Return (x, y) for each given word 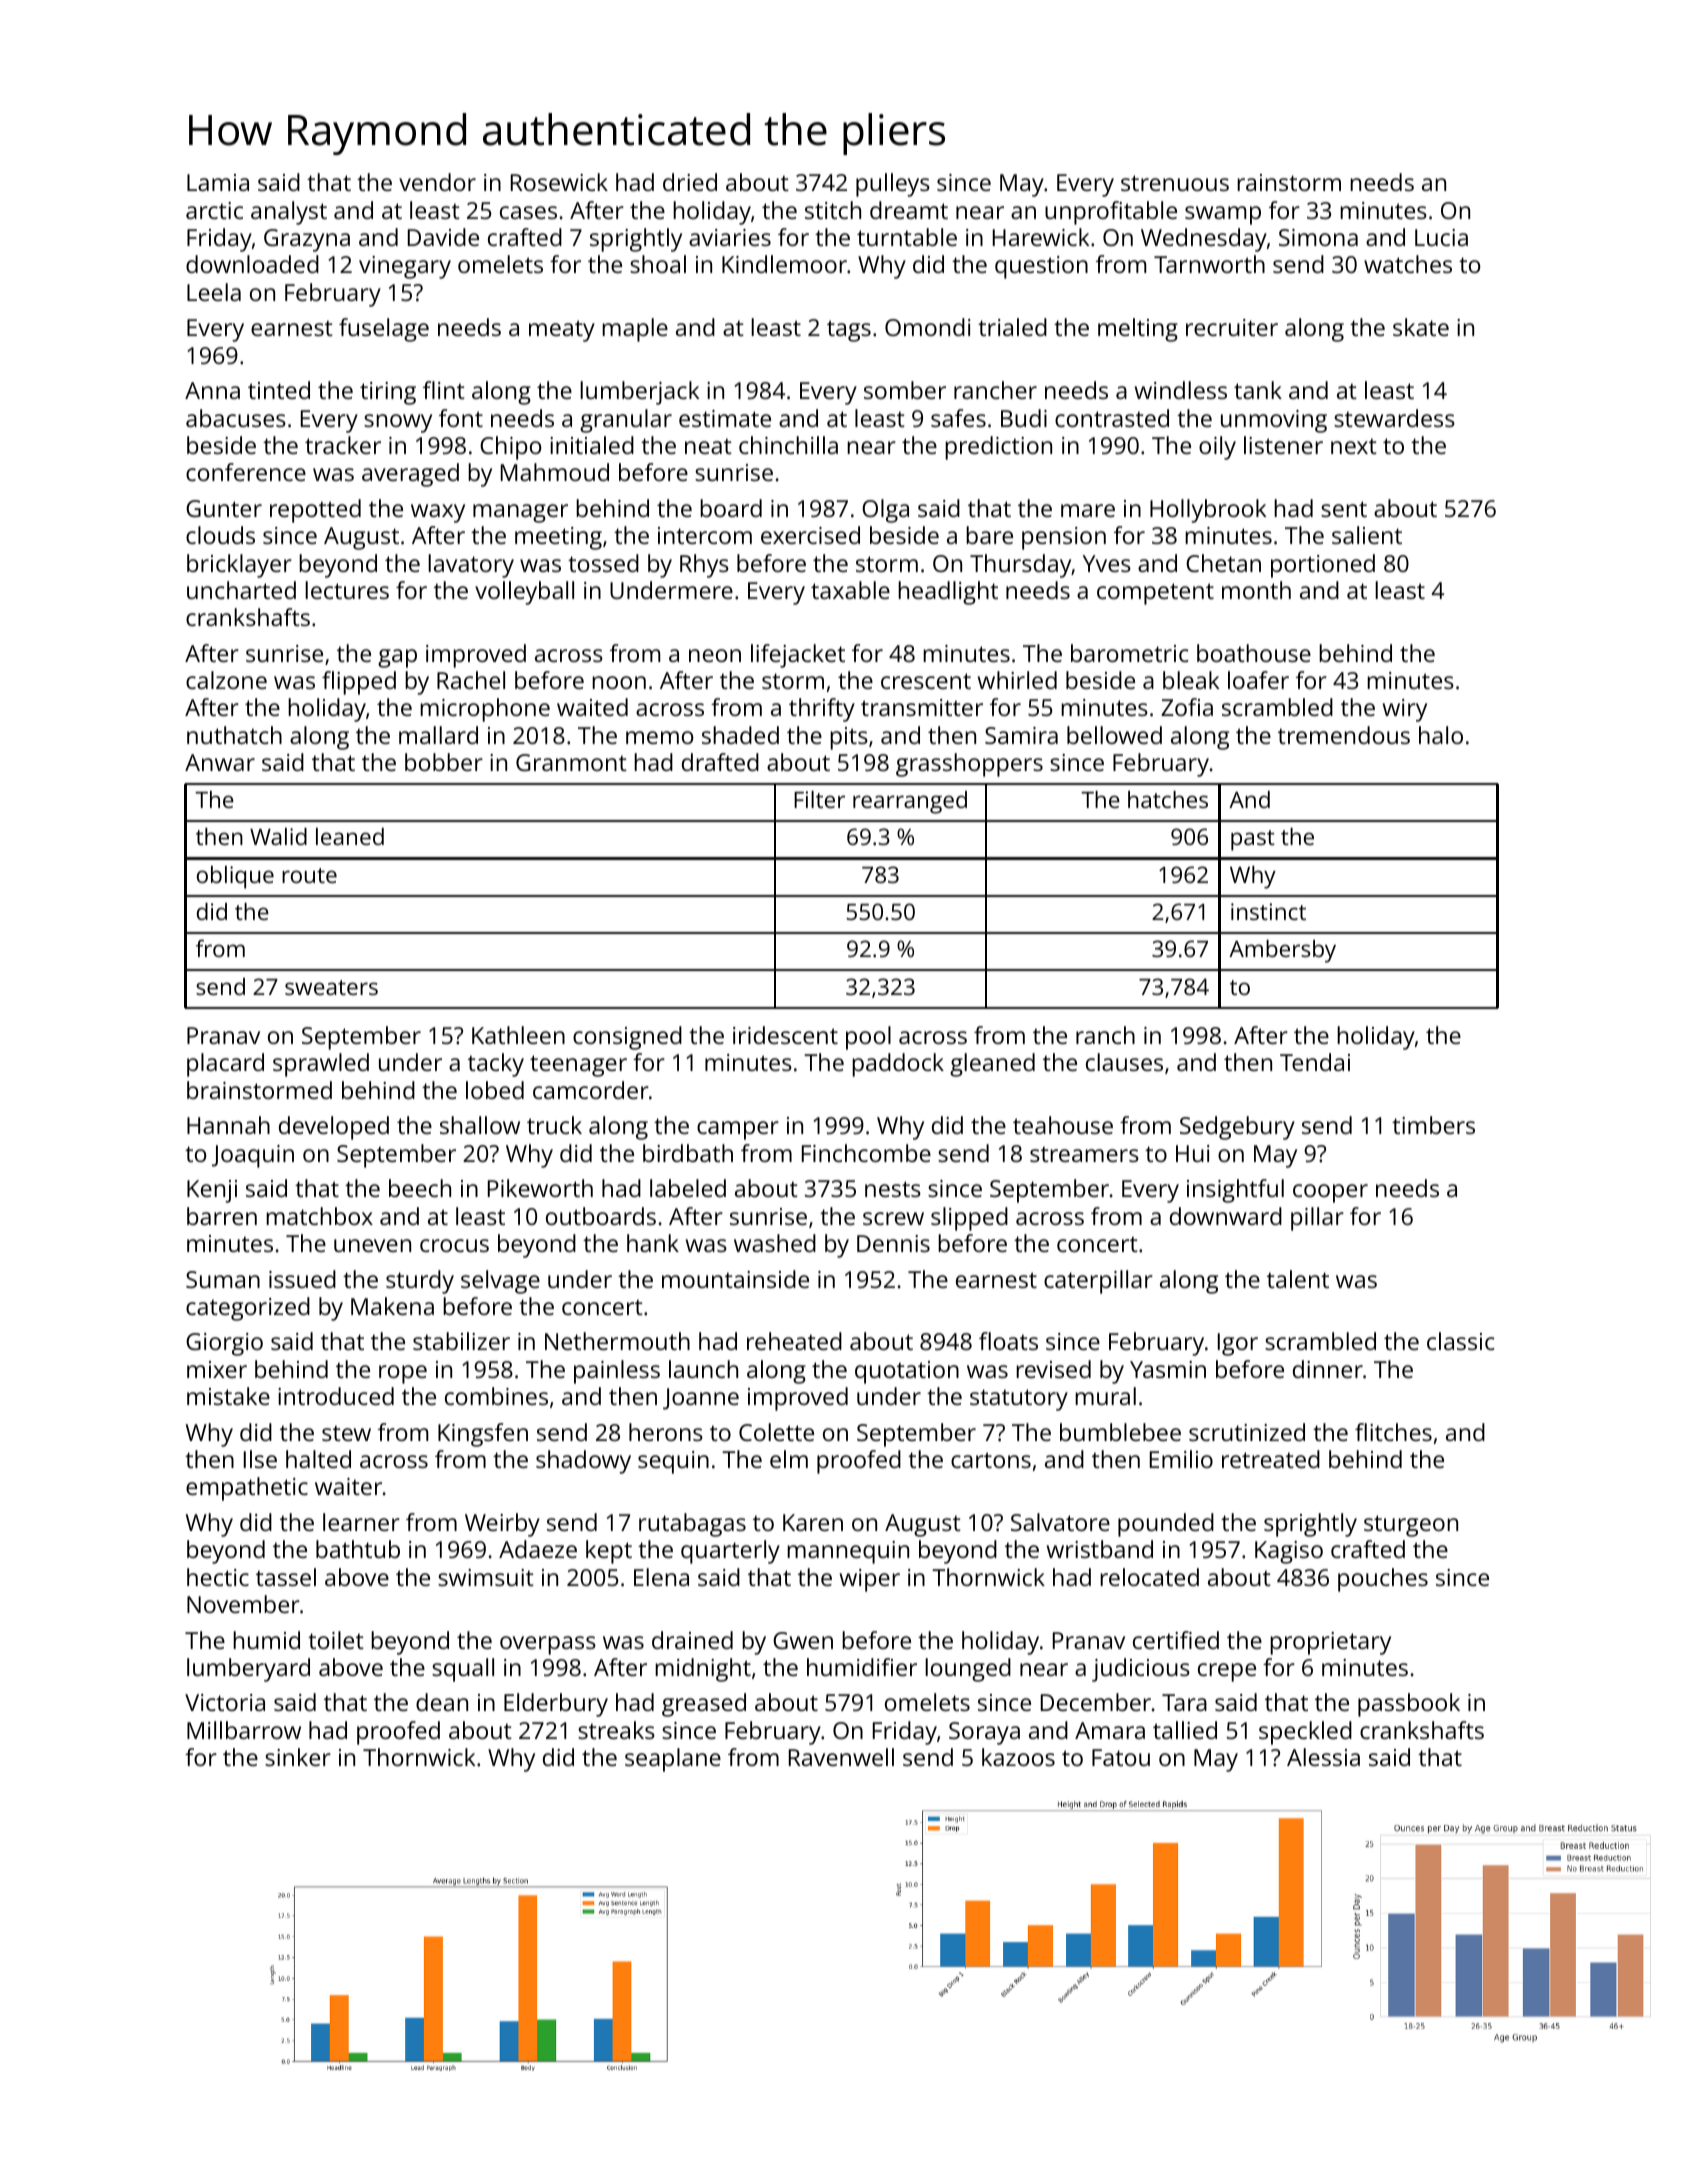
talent (1298, 1279)
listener (1283, 445)
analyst (289, 213)
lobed (495, 1090)
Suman (223, 1279)
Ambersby (1282, 951)
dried (690, 182)
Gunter (224, 508)
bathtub (358, 1549)
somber (905, 390)
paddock (898, 1065)
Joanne (701, 1399)
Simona (1318, 237)
